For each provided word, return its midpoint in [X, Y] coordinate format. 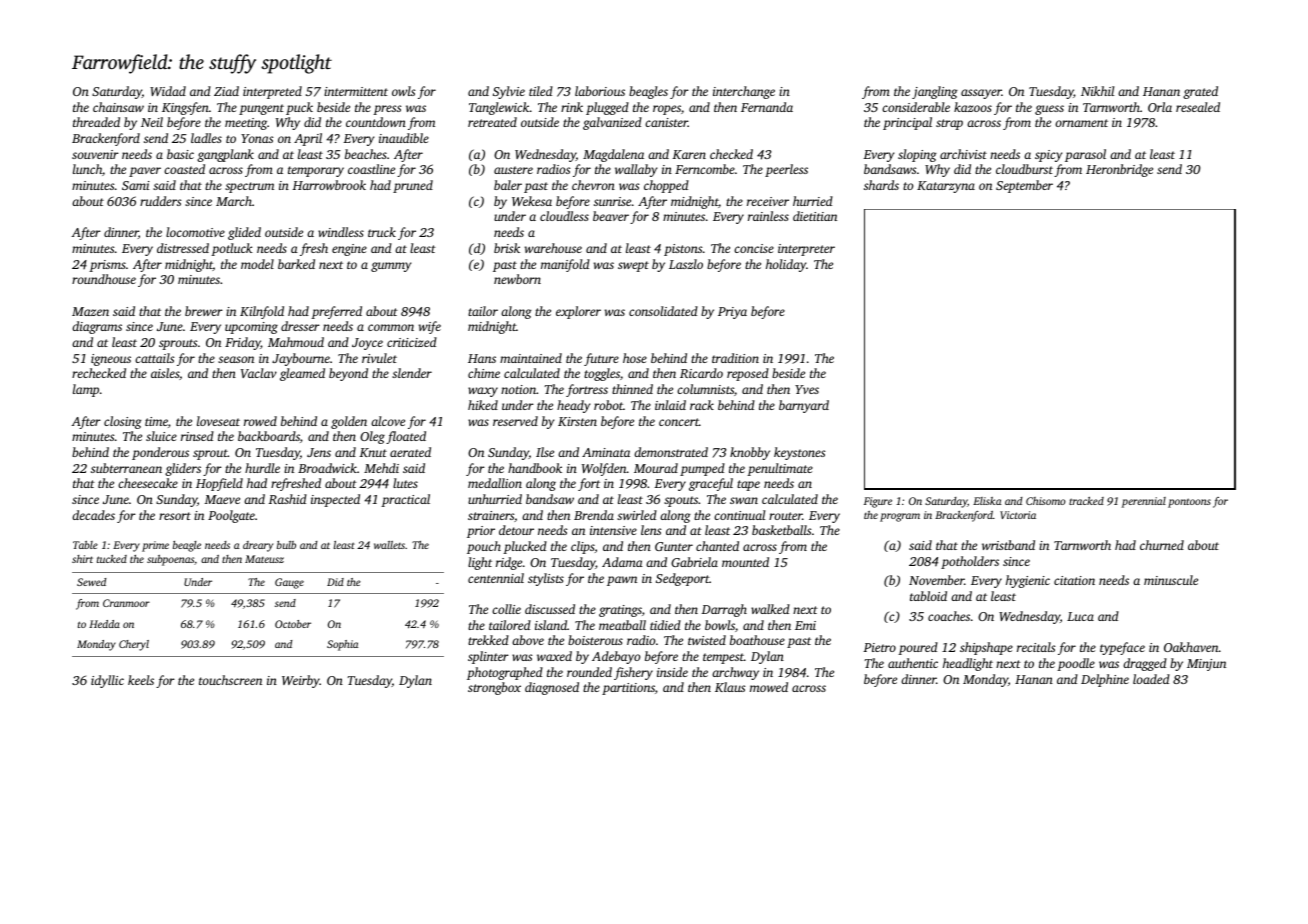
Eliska [987, 501]
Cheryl [134, 645]
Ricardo [701, 373]
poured [918, 648]
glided [244, 233]
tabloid [928, 596]
